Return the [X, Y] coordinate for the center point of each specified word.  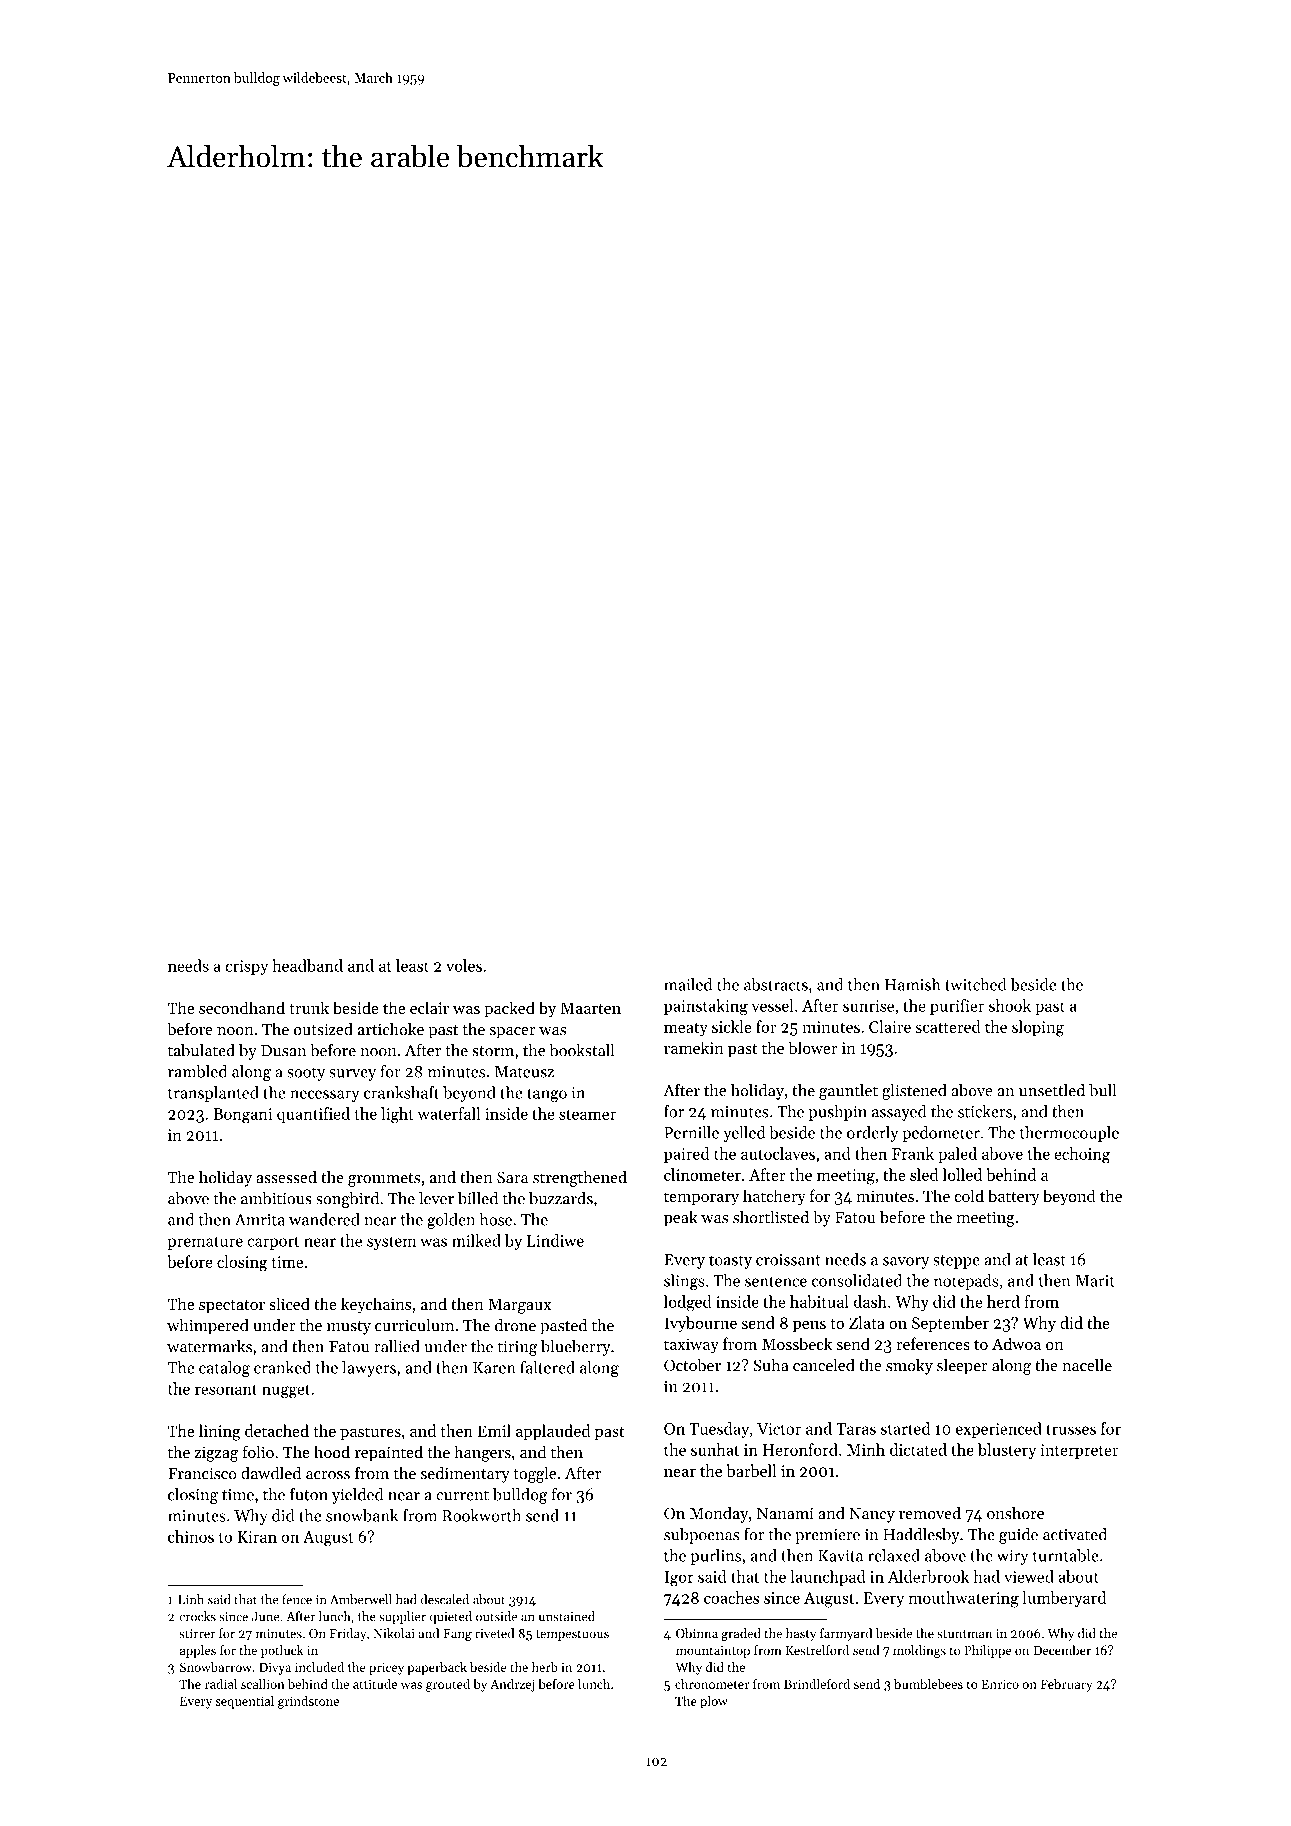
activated [1075, 1534]
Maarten [591, 1008]
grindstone [308, 1702]
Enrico [1000, 1684]
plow [714, 1702]
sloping [1038, 1028]
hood [332, 1451]
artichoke [391, 1029]
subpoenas [701, 1536]
